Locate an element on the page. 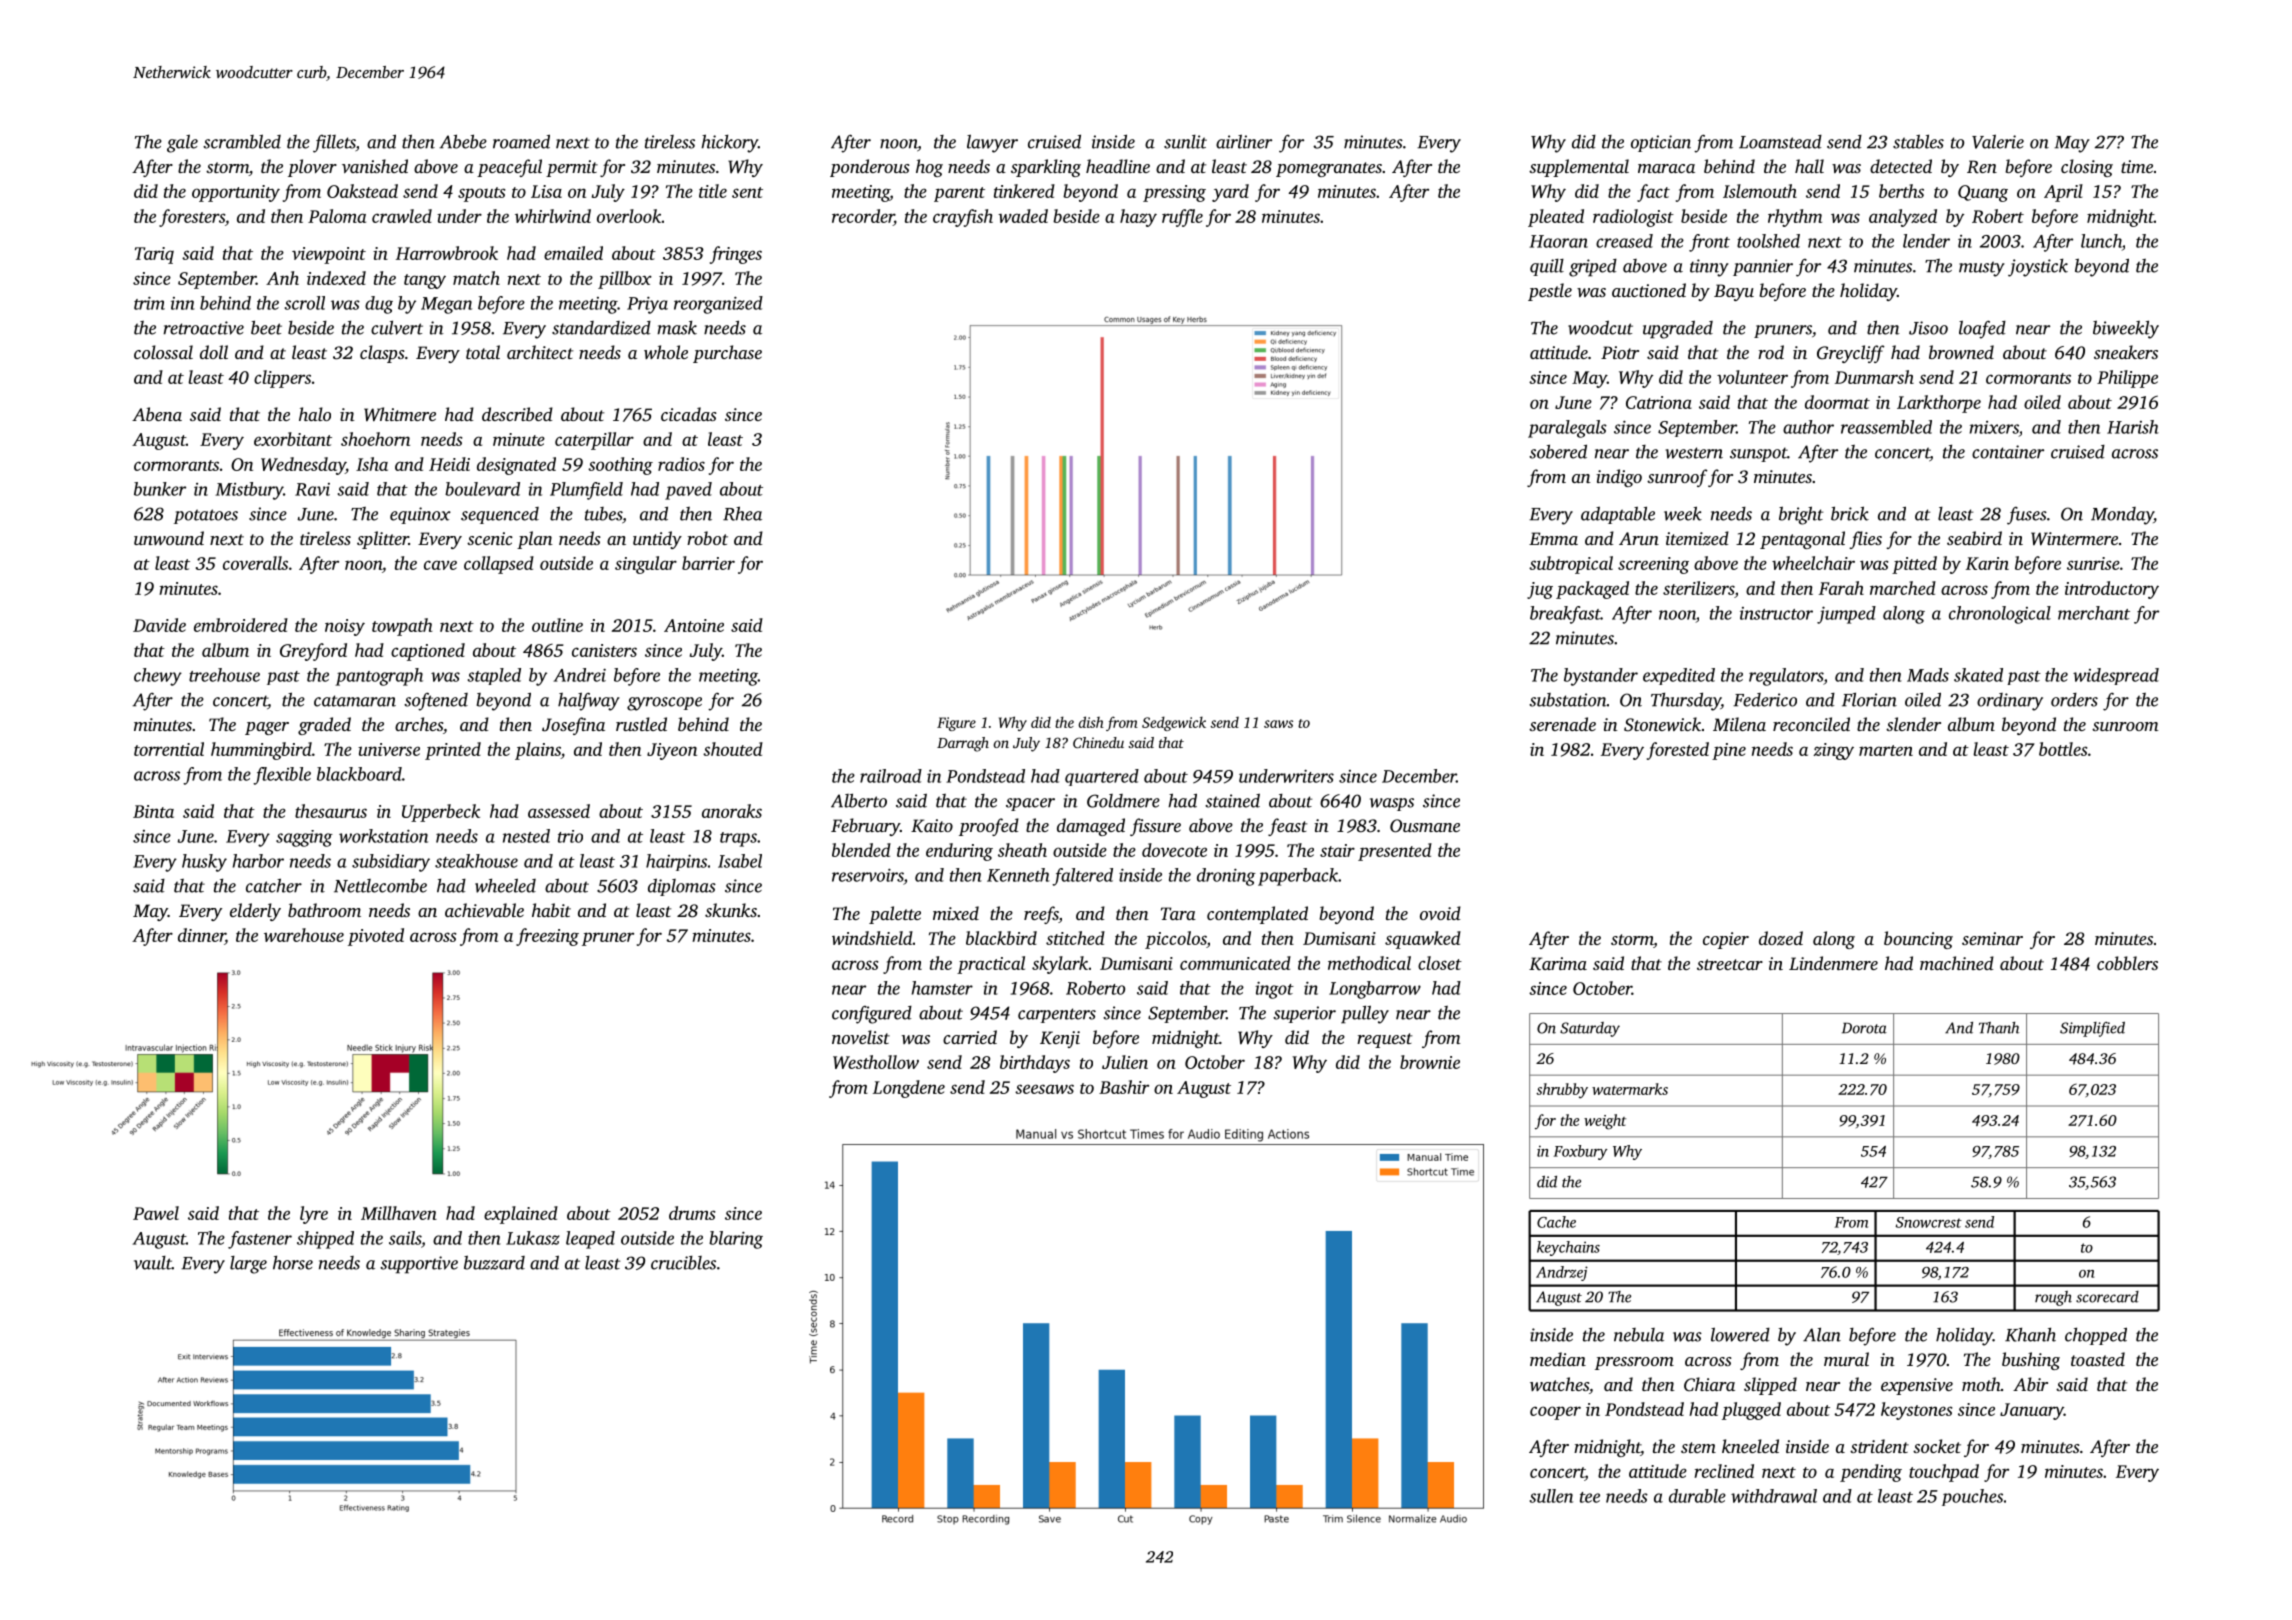 This image has width=2292, height=1620. airliner is located at coordinates (1244, 141).
